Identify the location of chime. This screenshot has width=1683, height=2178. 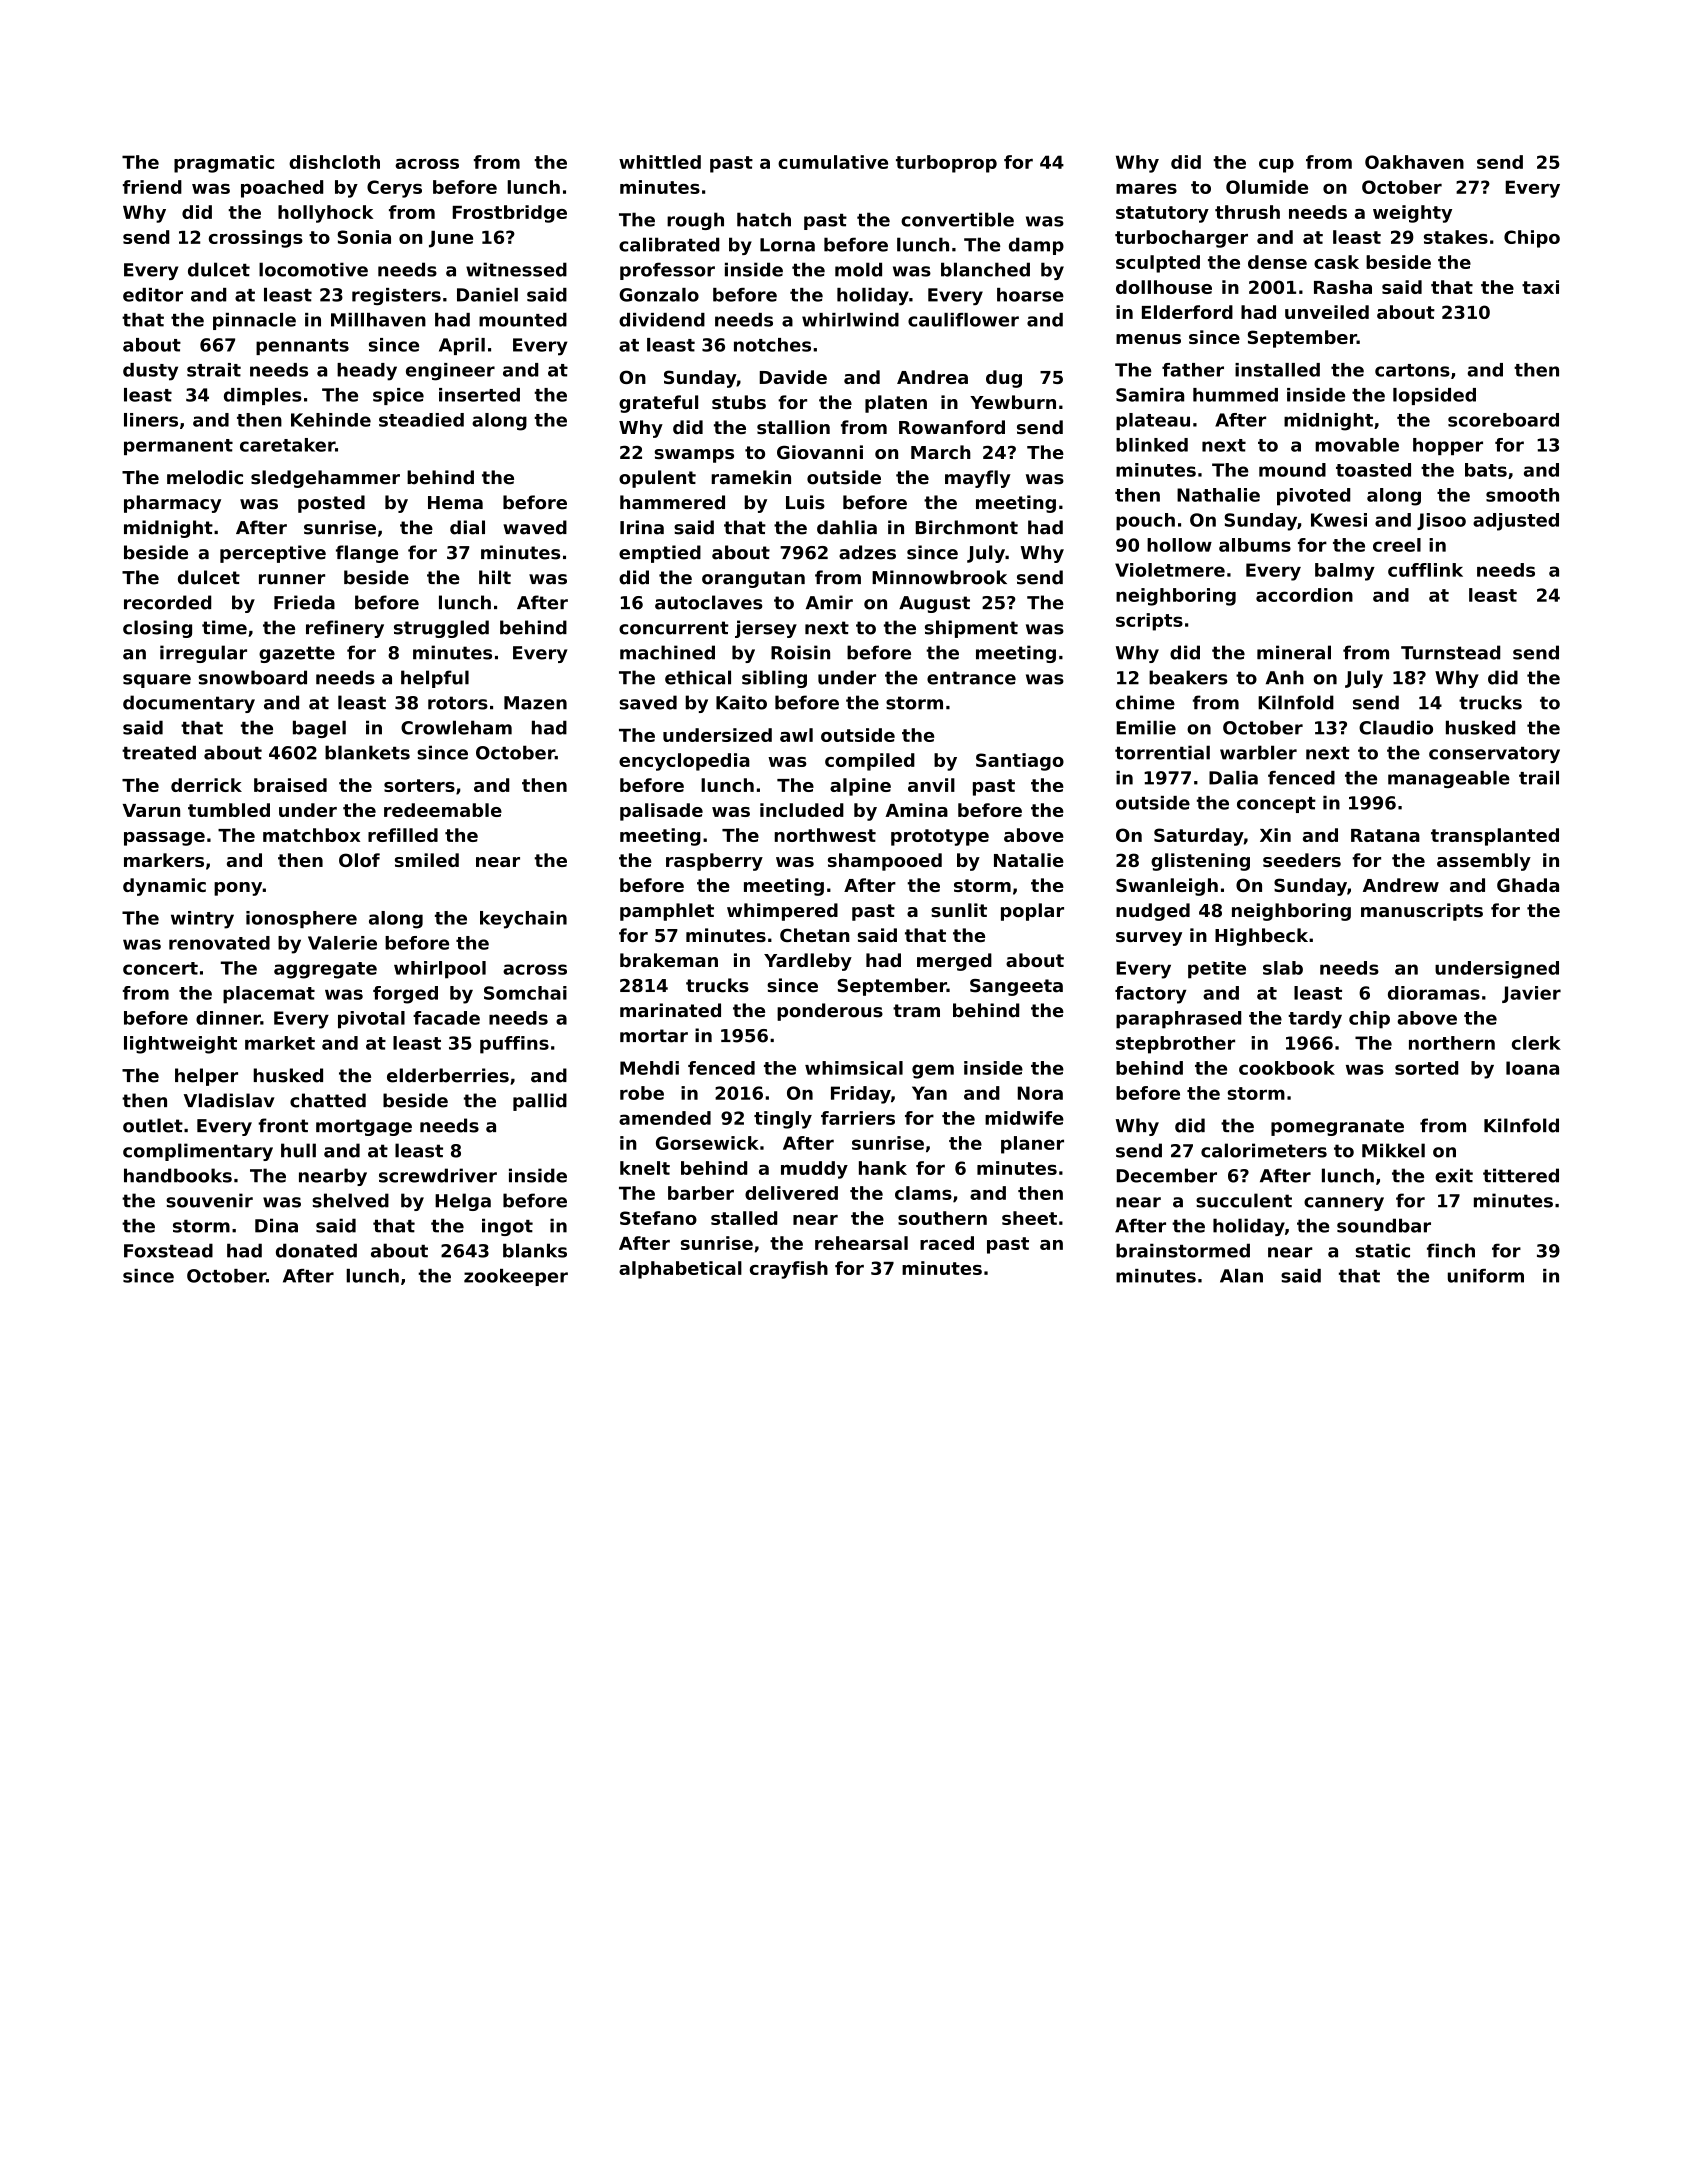
(1145, 702).
